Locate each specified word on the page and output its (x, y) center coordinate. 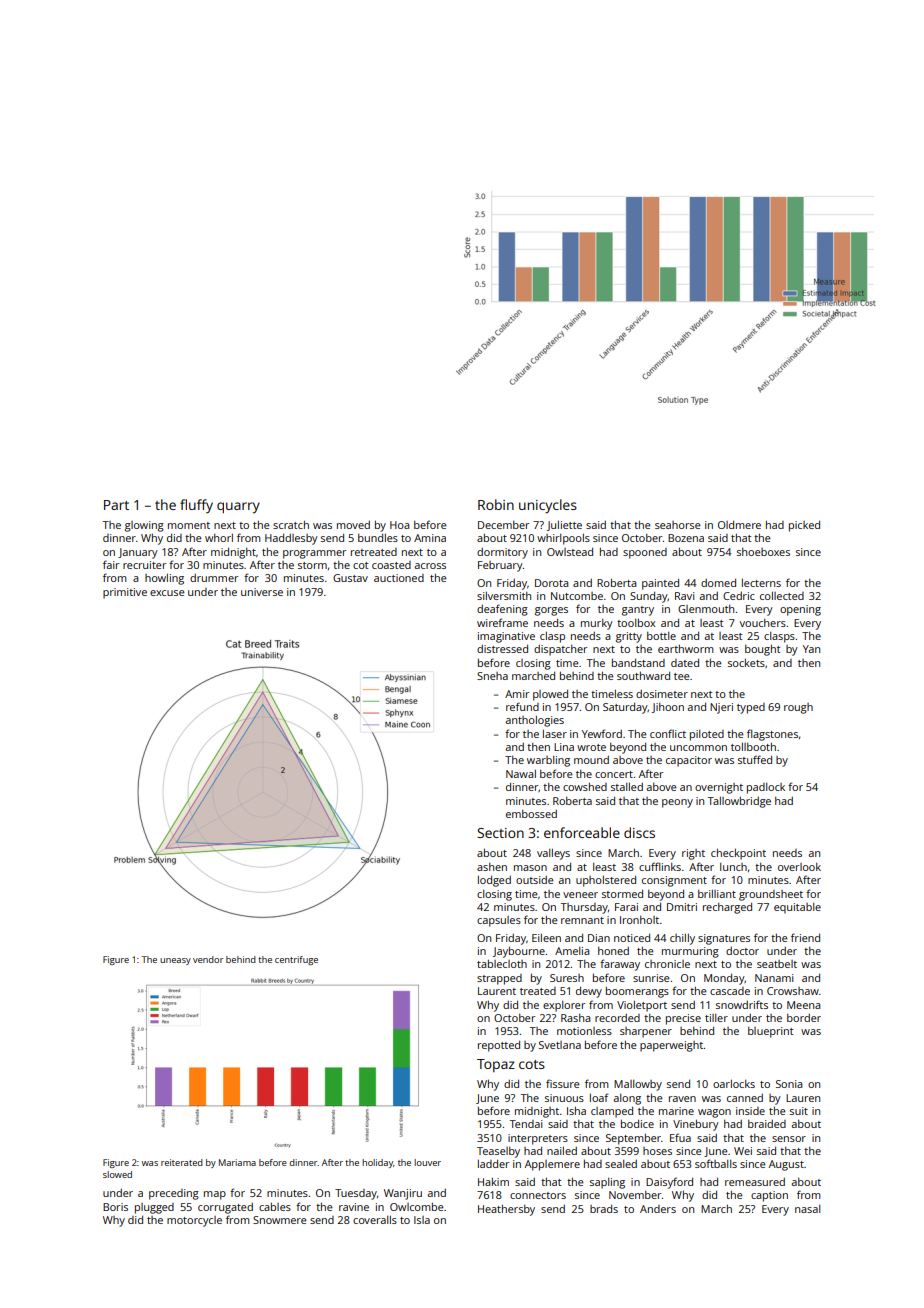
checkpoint (738, 854)
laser (555, 734)
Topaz (496, 1065)
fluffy (196, 506)
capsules (499, 921)
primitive (125, 593)
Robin (496, 504)
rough (798, 708)
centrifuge (296, 960)
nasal (807, 1209)
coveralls (375, 1220)
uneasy (175, 961)
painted (660, 584)
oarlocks (734, 1084)
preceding (174, 1194)
